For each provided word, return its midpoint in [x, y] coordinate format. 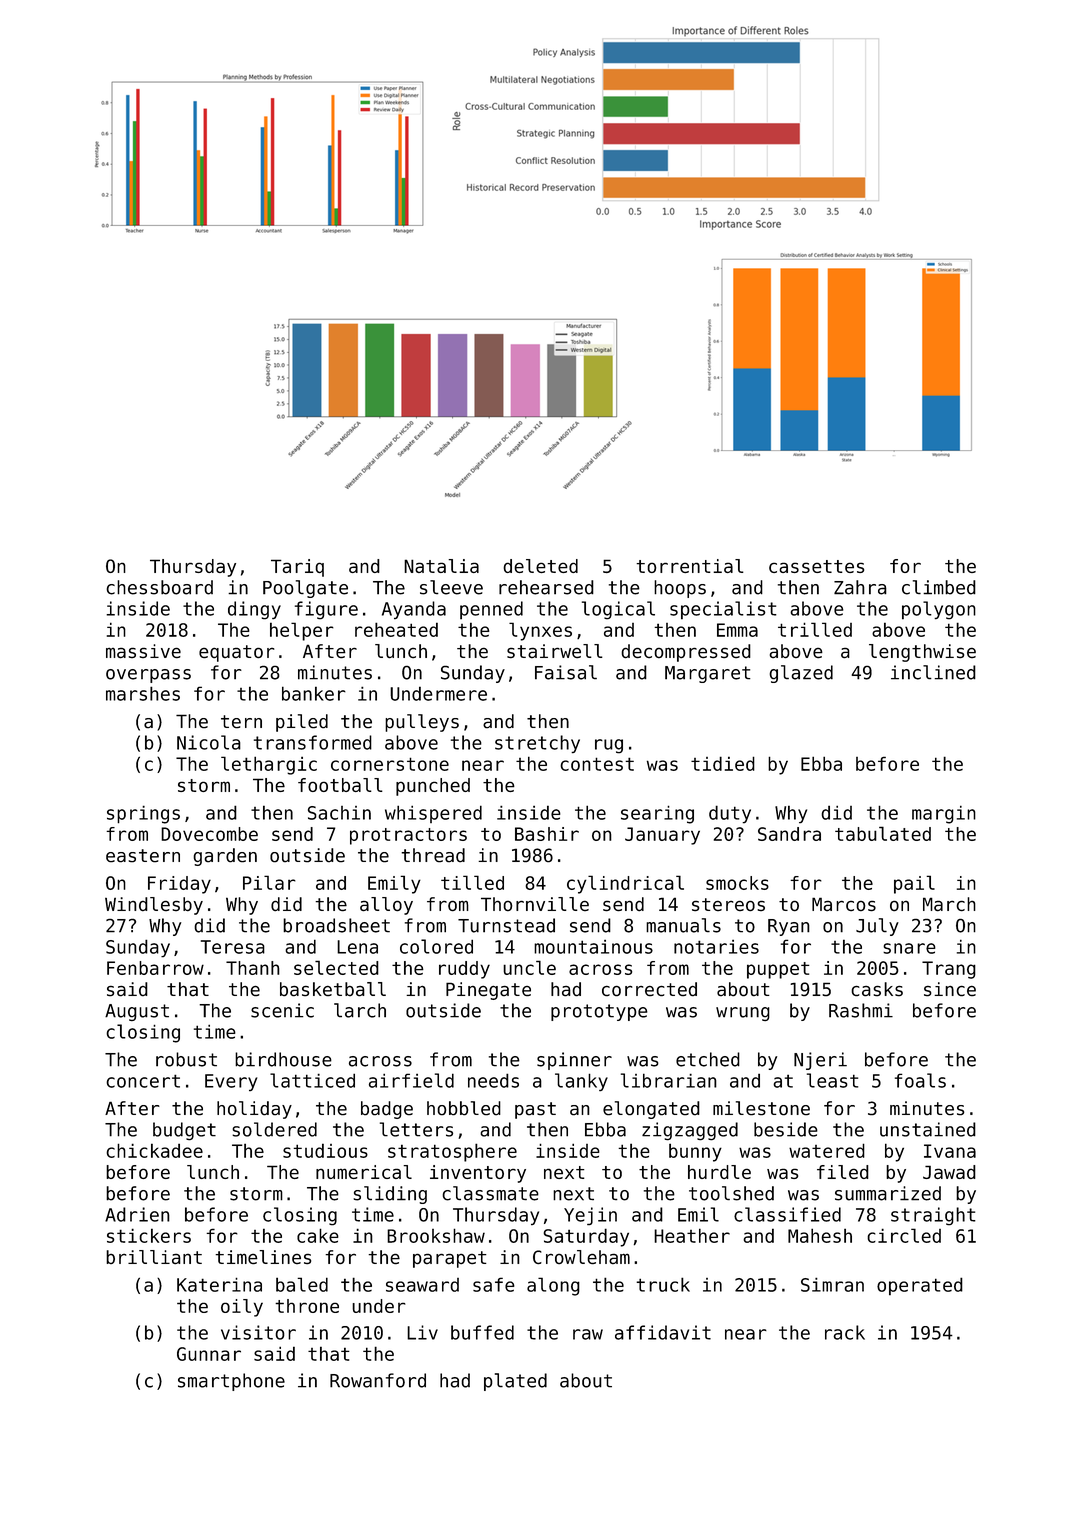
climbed [939, 587]
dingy [254, 610]
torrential [690, 566]
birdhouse [283, 1059]
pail [914, 884]
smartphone [231, 1382]
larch [360, 1010]
